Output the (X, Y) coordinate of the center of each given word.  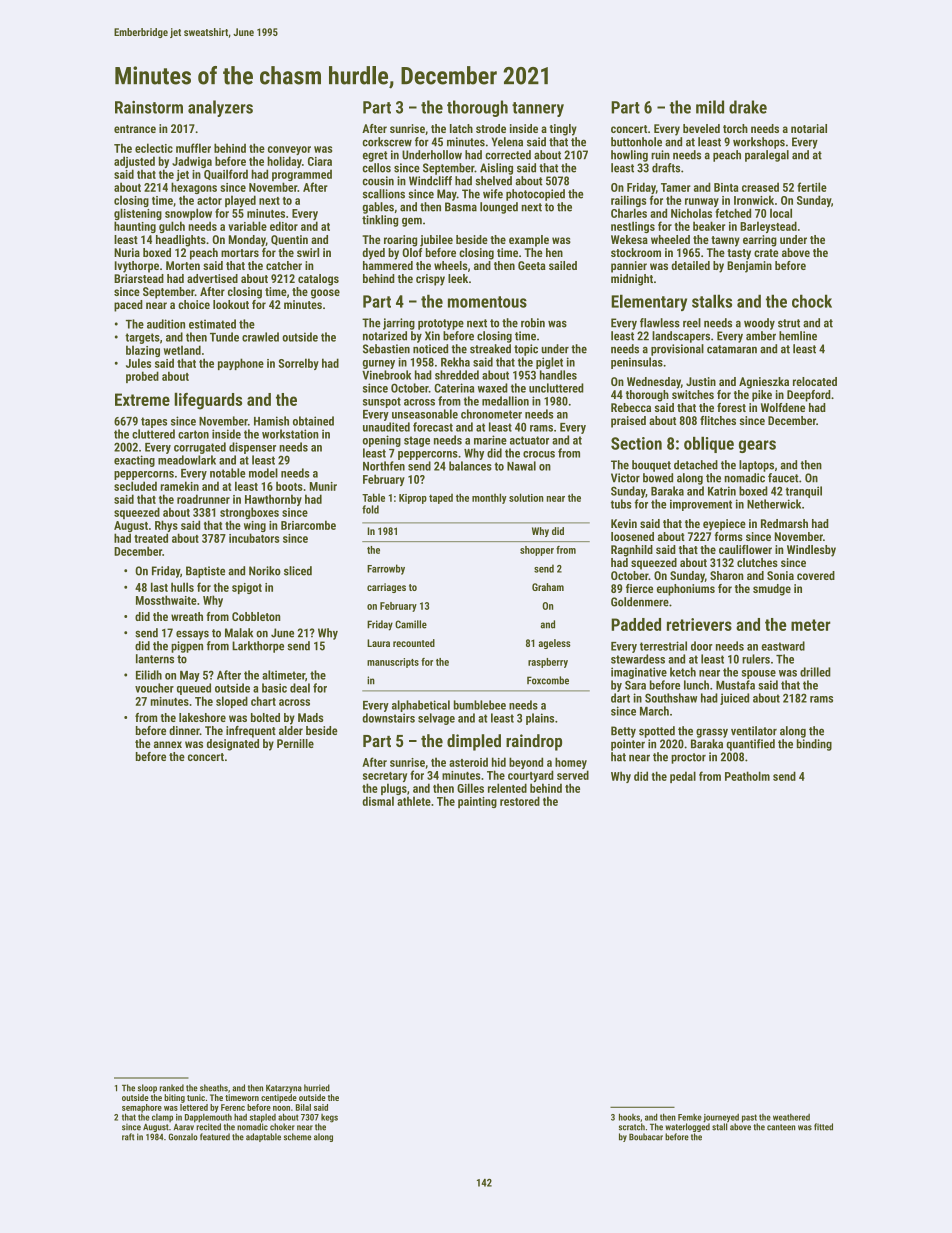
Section (636, 443)
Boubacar (646, 1137)
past (749, 1118)
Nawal (521, 466)
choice (194, 304)
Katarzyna (284, 1089)
